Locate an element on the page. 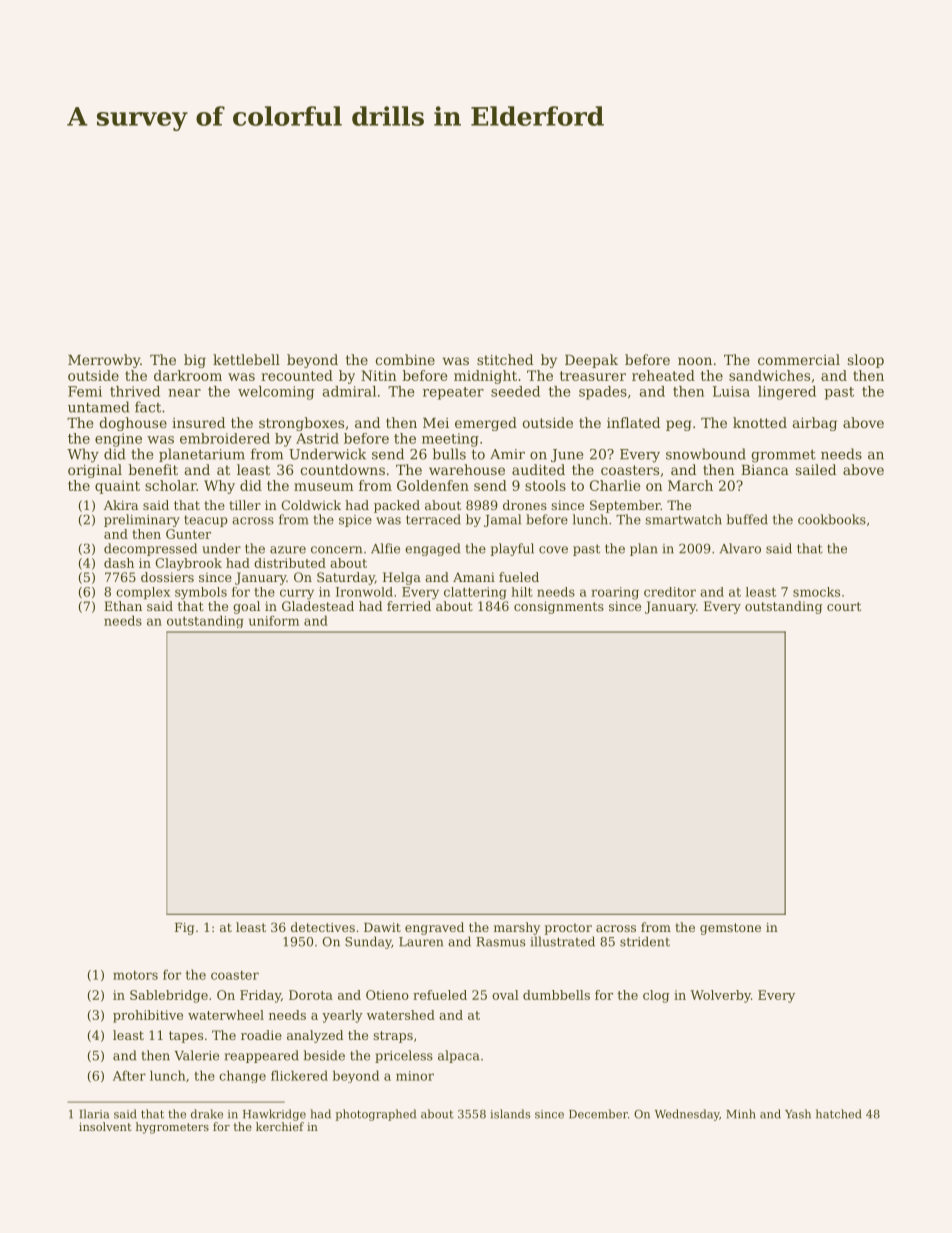 Image resolution: width=952 pixels, height=1233 pixels. motors is located at coordinates (135, 975).
